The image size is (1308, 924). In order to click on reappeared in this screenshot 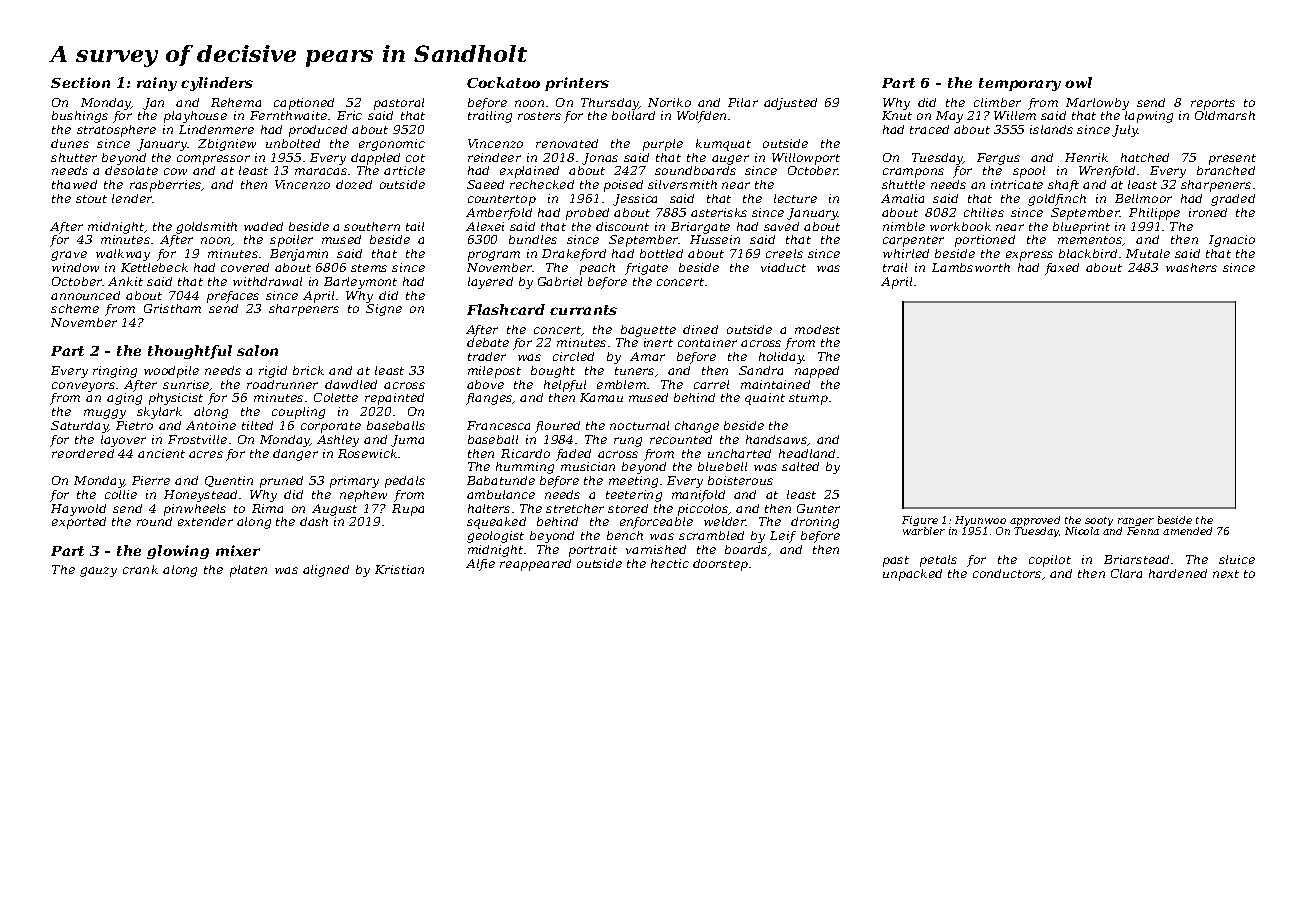, I will do `click(535, 565)`.
